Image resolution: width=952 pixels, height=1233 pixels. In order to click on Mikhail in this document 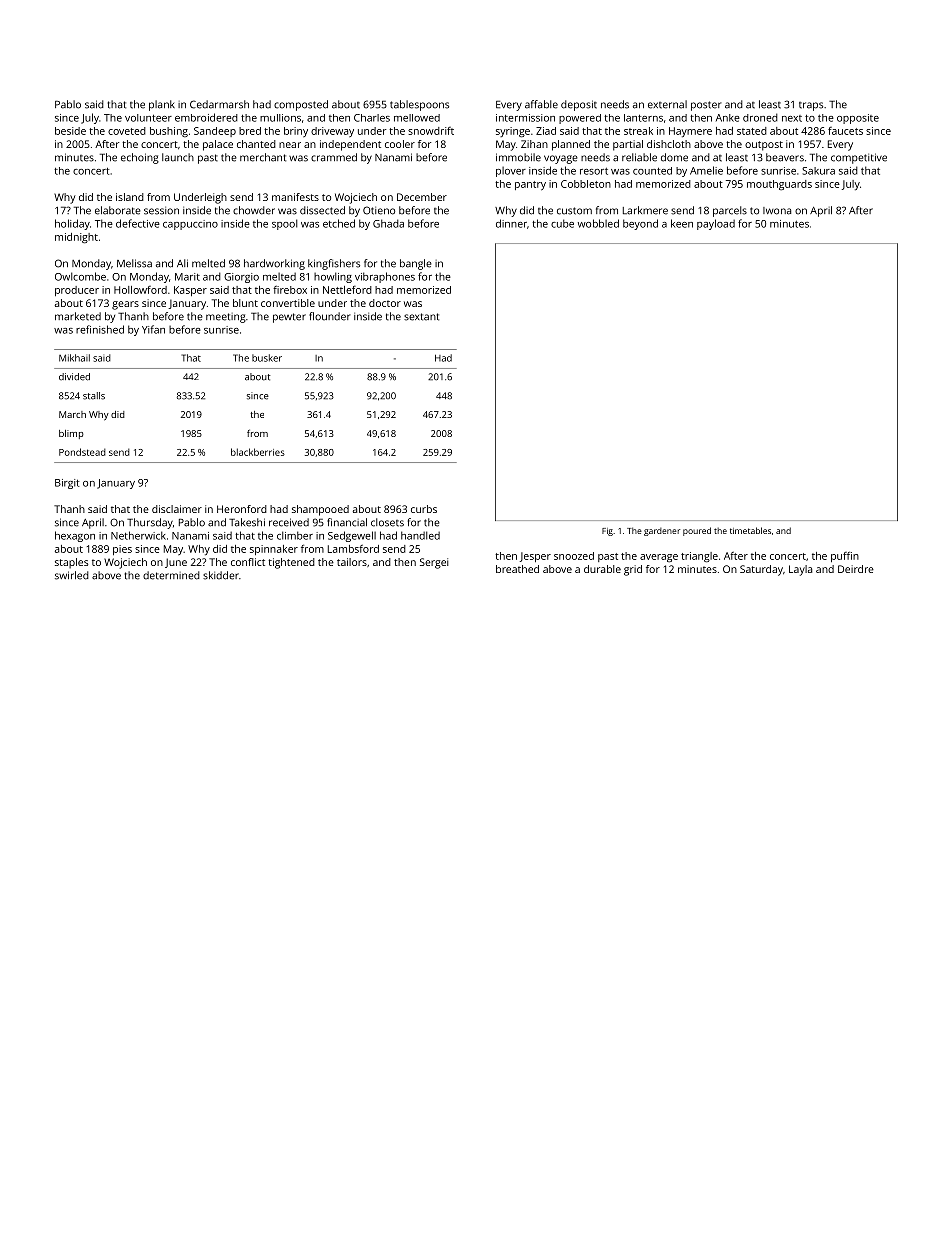, I will do `click(74, 358)`.
